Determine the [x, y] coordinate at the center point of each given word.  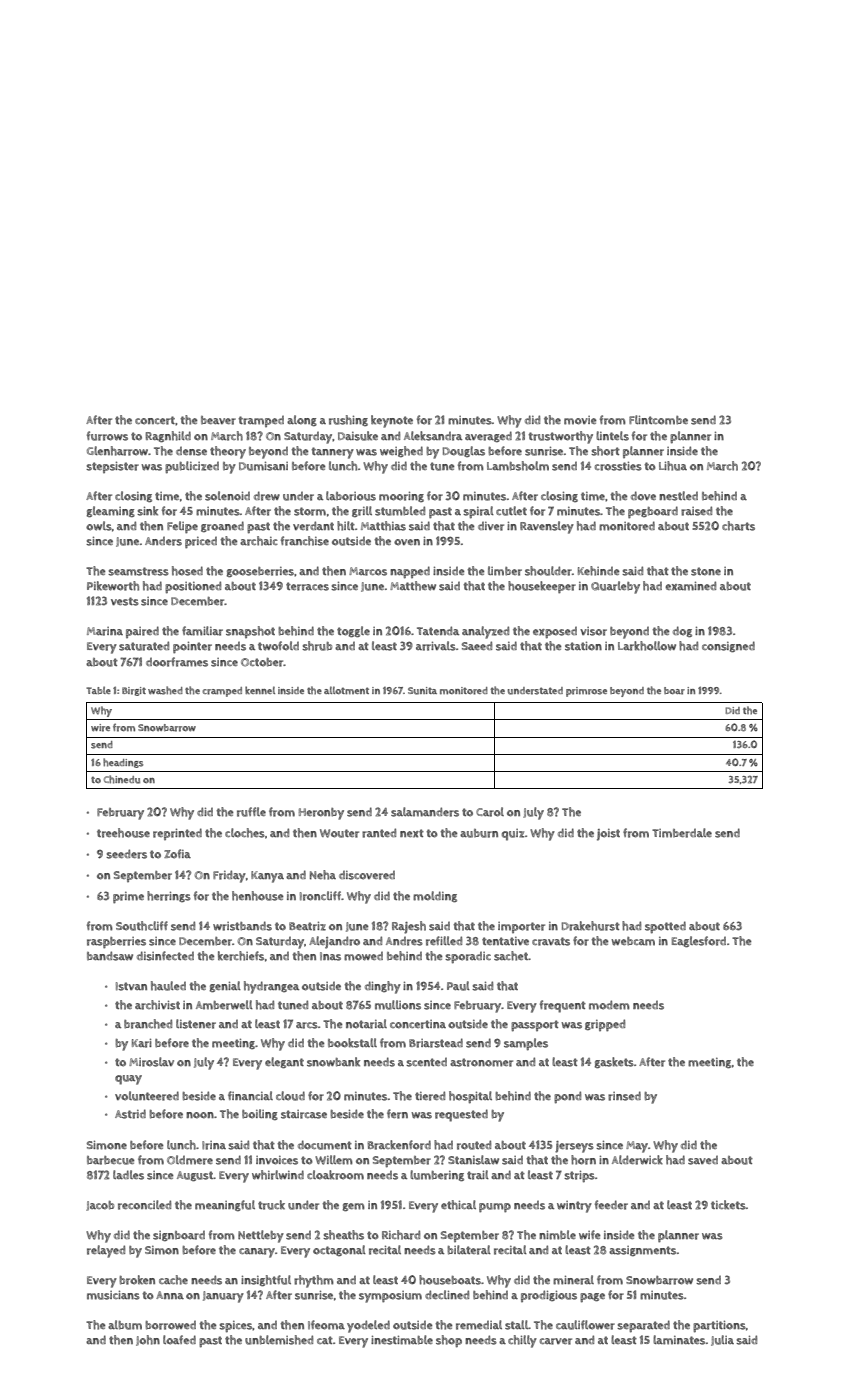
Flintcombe [658, 420]
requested [461, 1115]
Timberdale [682, 833]
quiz [513, 835]
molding [435, 896]
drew [267, 496]
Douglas [464, 451]
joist [608, 835]
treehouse [123, 833]
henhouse [258, 896]
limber [505, 571]
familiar [202, 631]
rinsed [624, 1096]
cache [173, 1280]
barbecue [111, 1160]
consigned [728, 646]
